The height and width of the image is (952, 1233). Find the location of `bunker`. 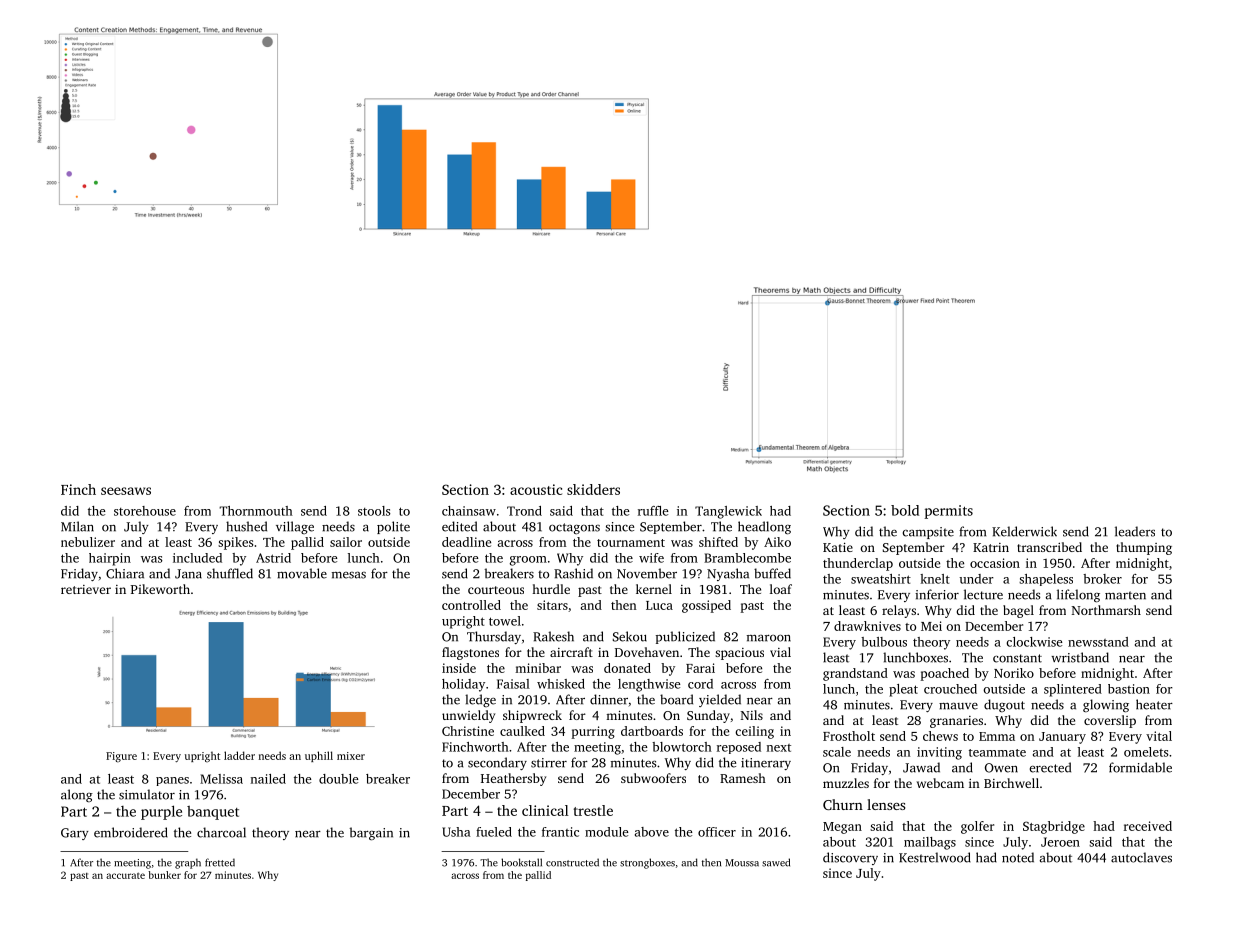

bunker is located at coordinates (164, 875).
